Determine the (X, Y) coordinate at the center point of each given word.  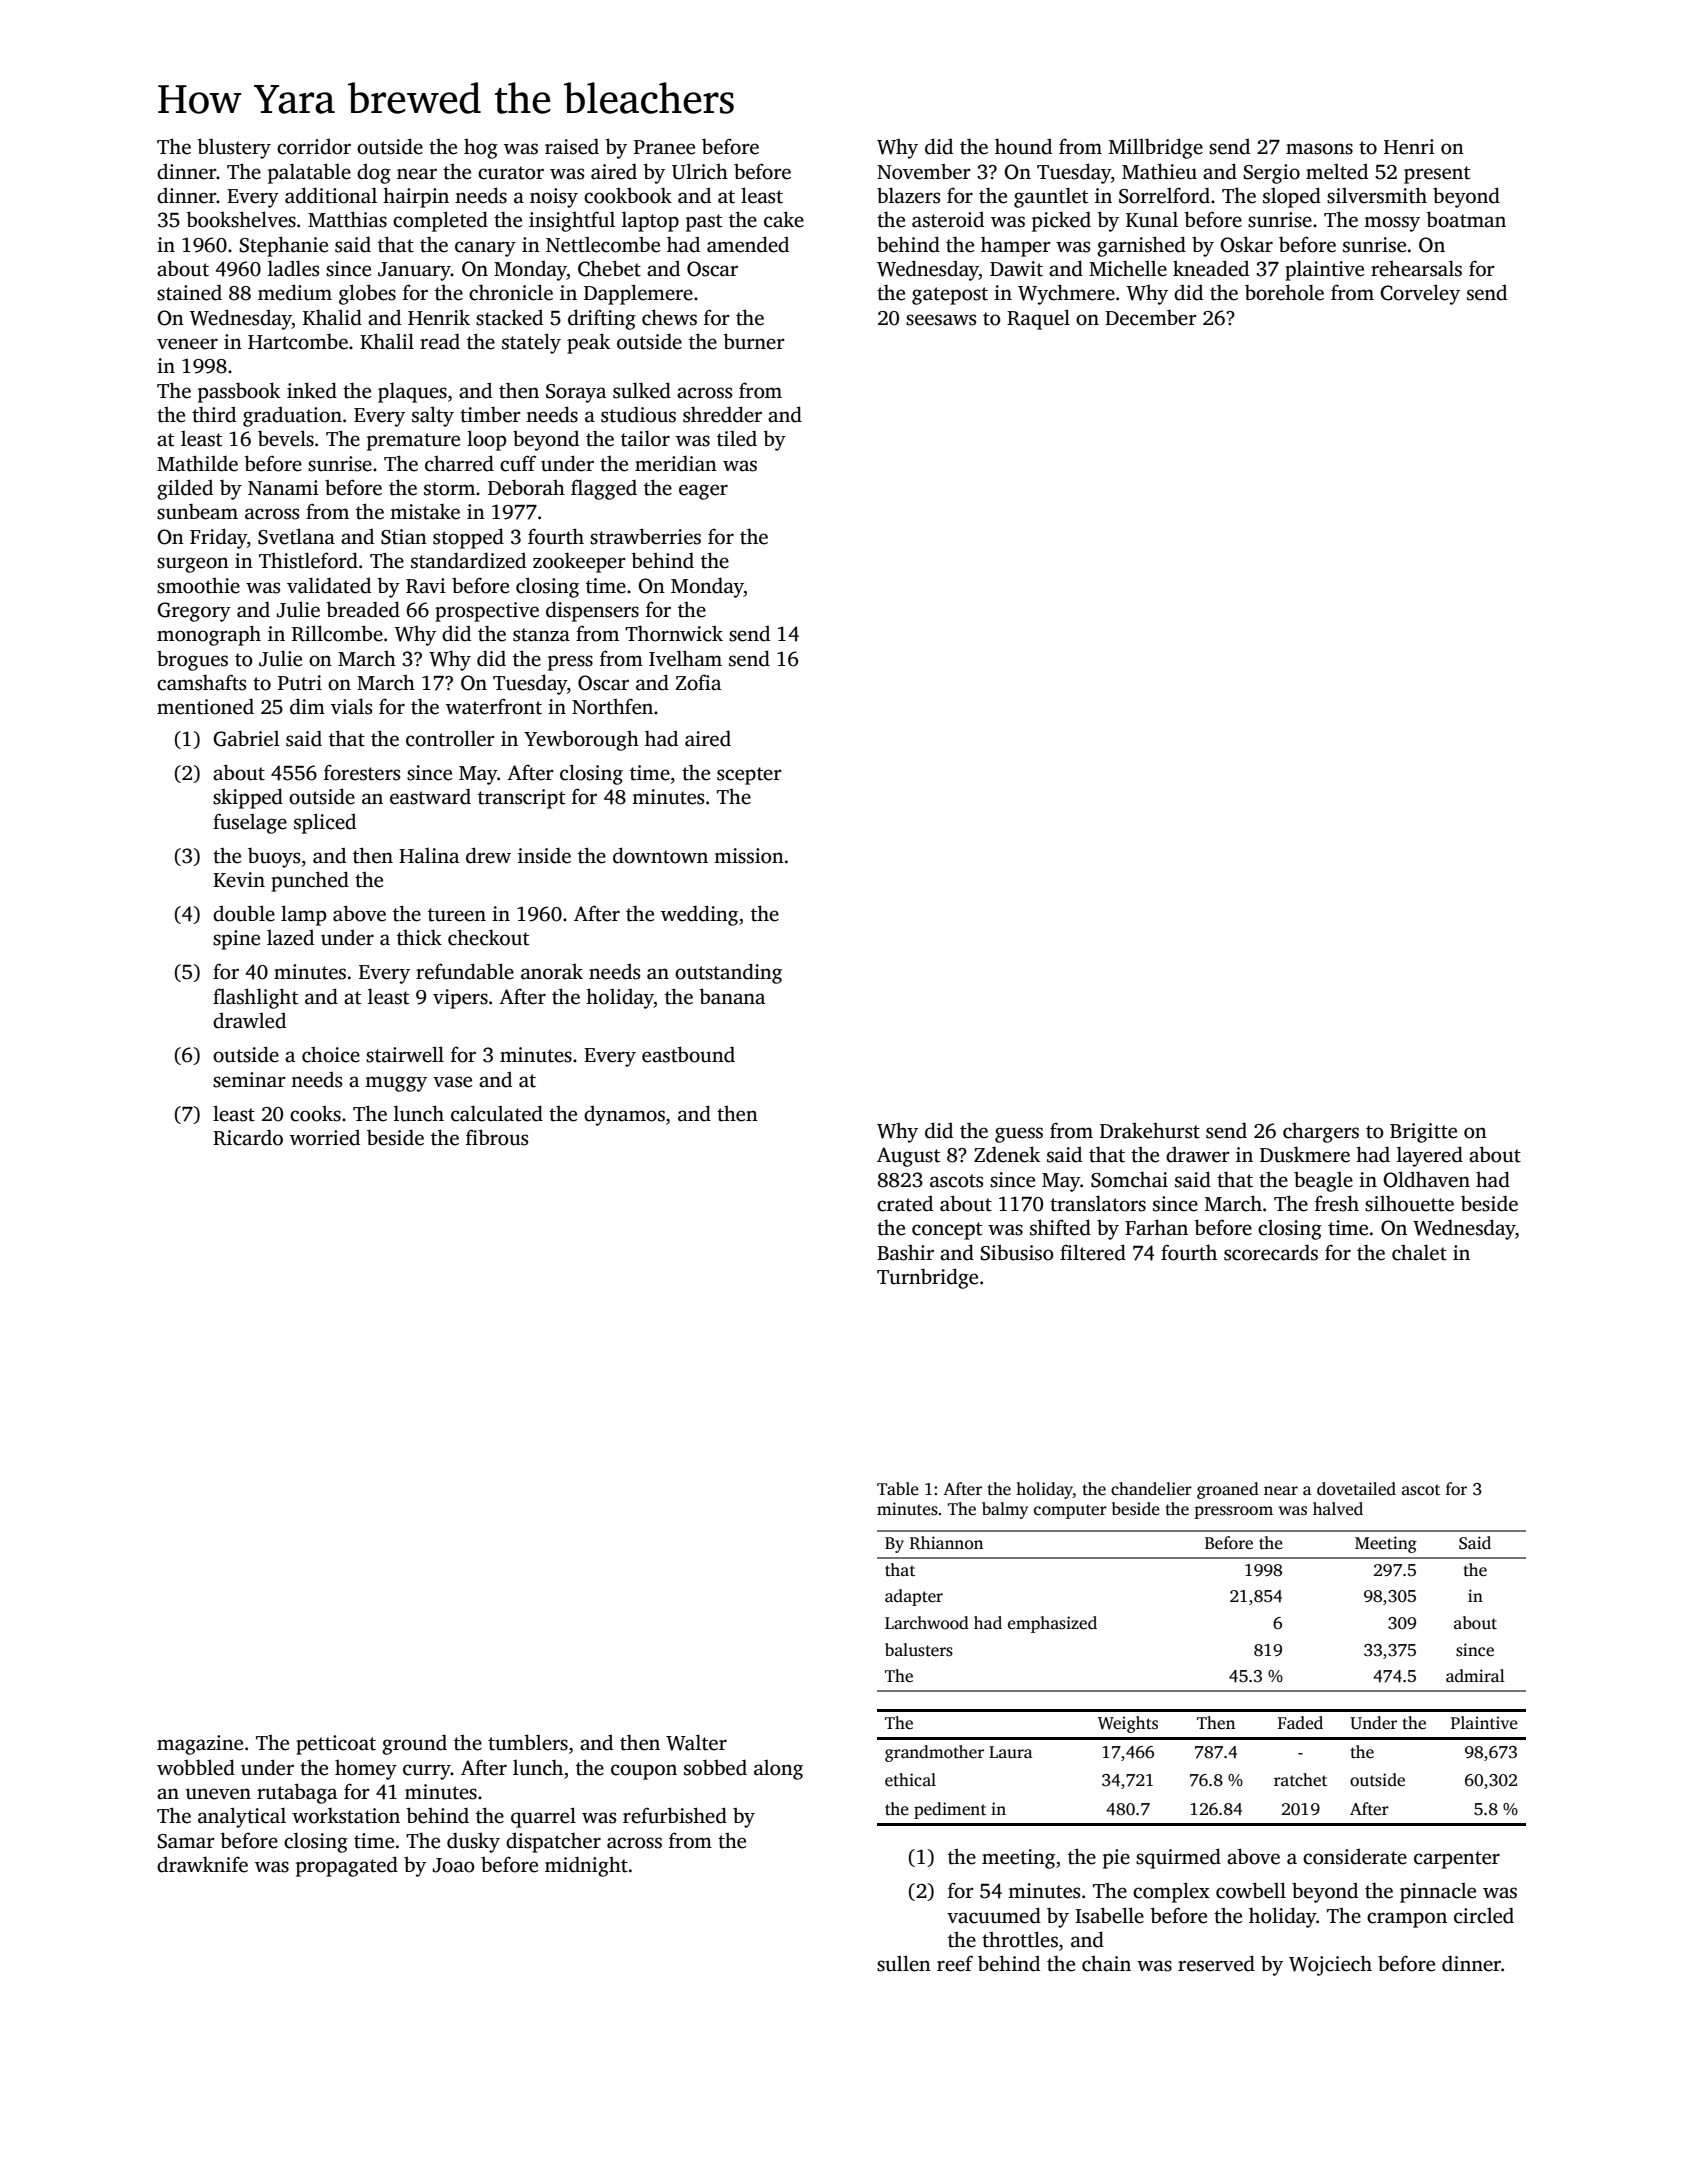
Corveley (1420, 294)
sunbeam (197, 511)
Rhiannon (946, 1543)
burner (754, 341)
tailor (645, 438)
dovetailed (1356, 1489)
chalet (1419, 1252)
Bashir (905, 1252)
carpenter (1457, 1860)
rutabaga (297, 1793)
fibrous (497, 1137)
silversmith (1377, 195)
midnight (586, 1866)
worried (325, 1137)
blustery (234, 148)
